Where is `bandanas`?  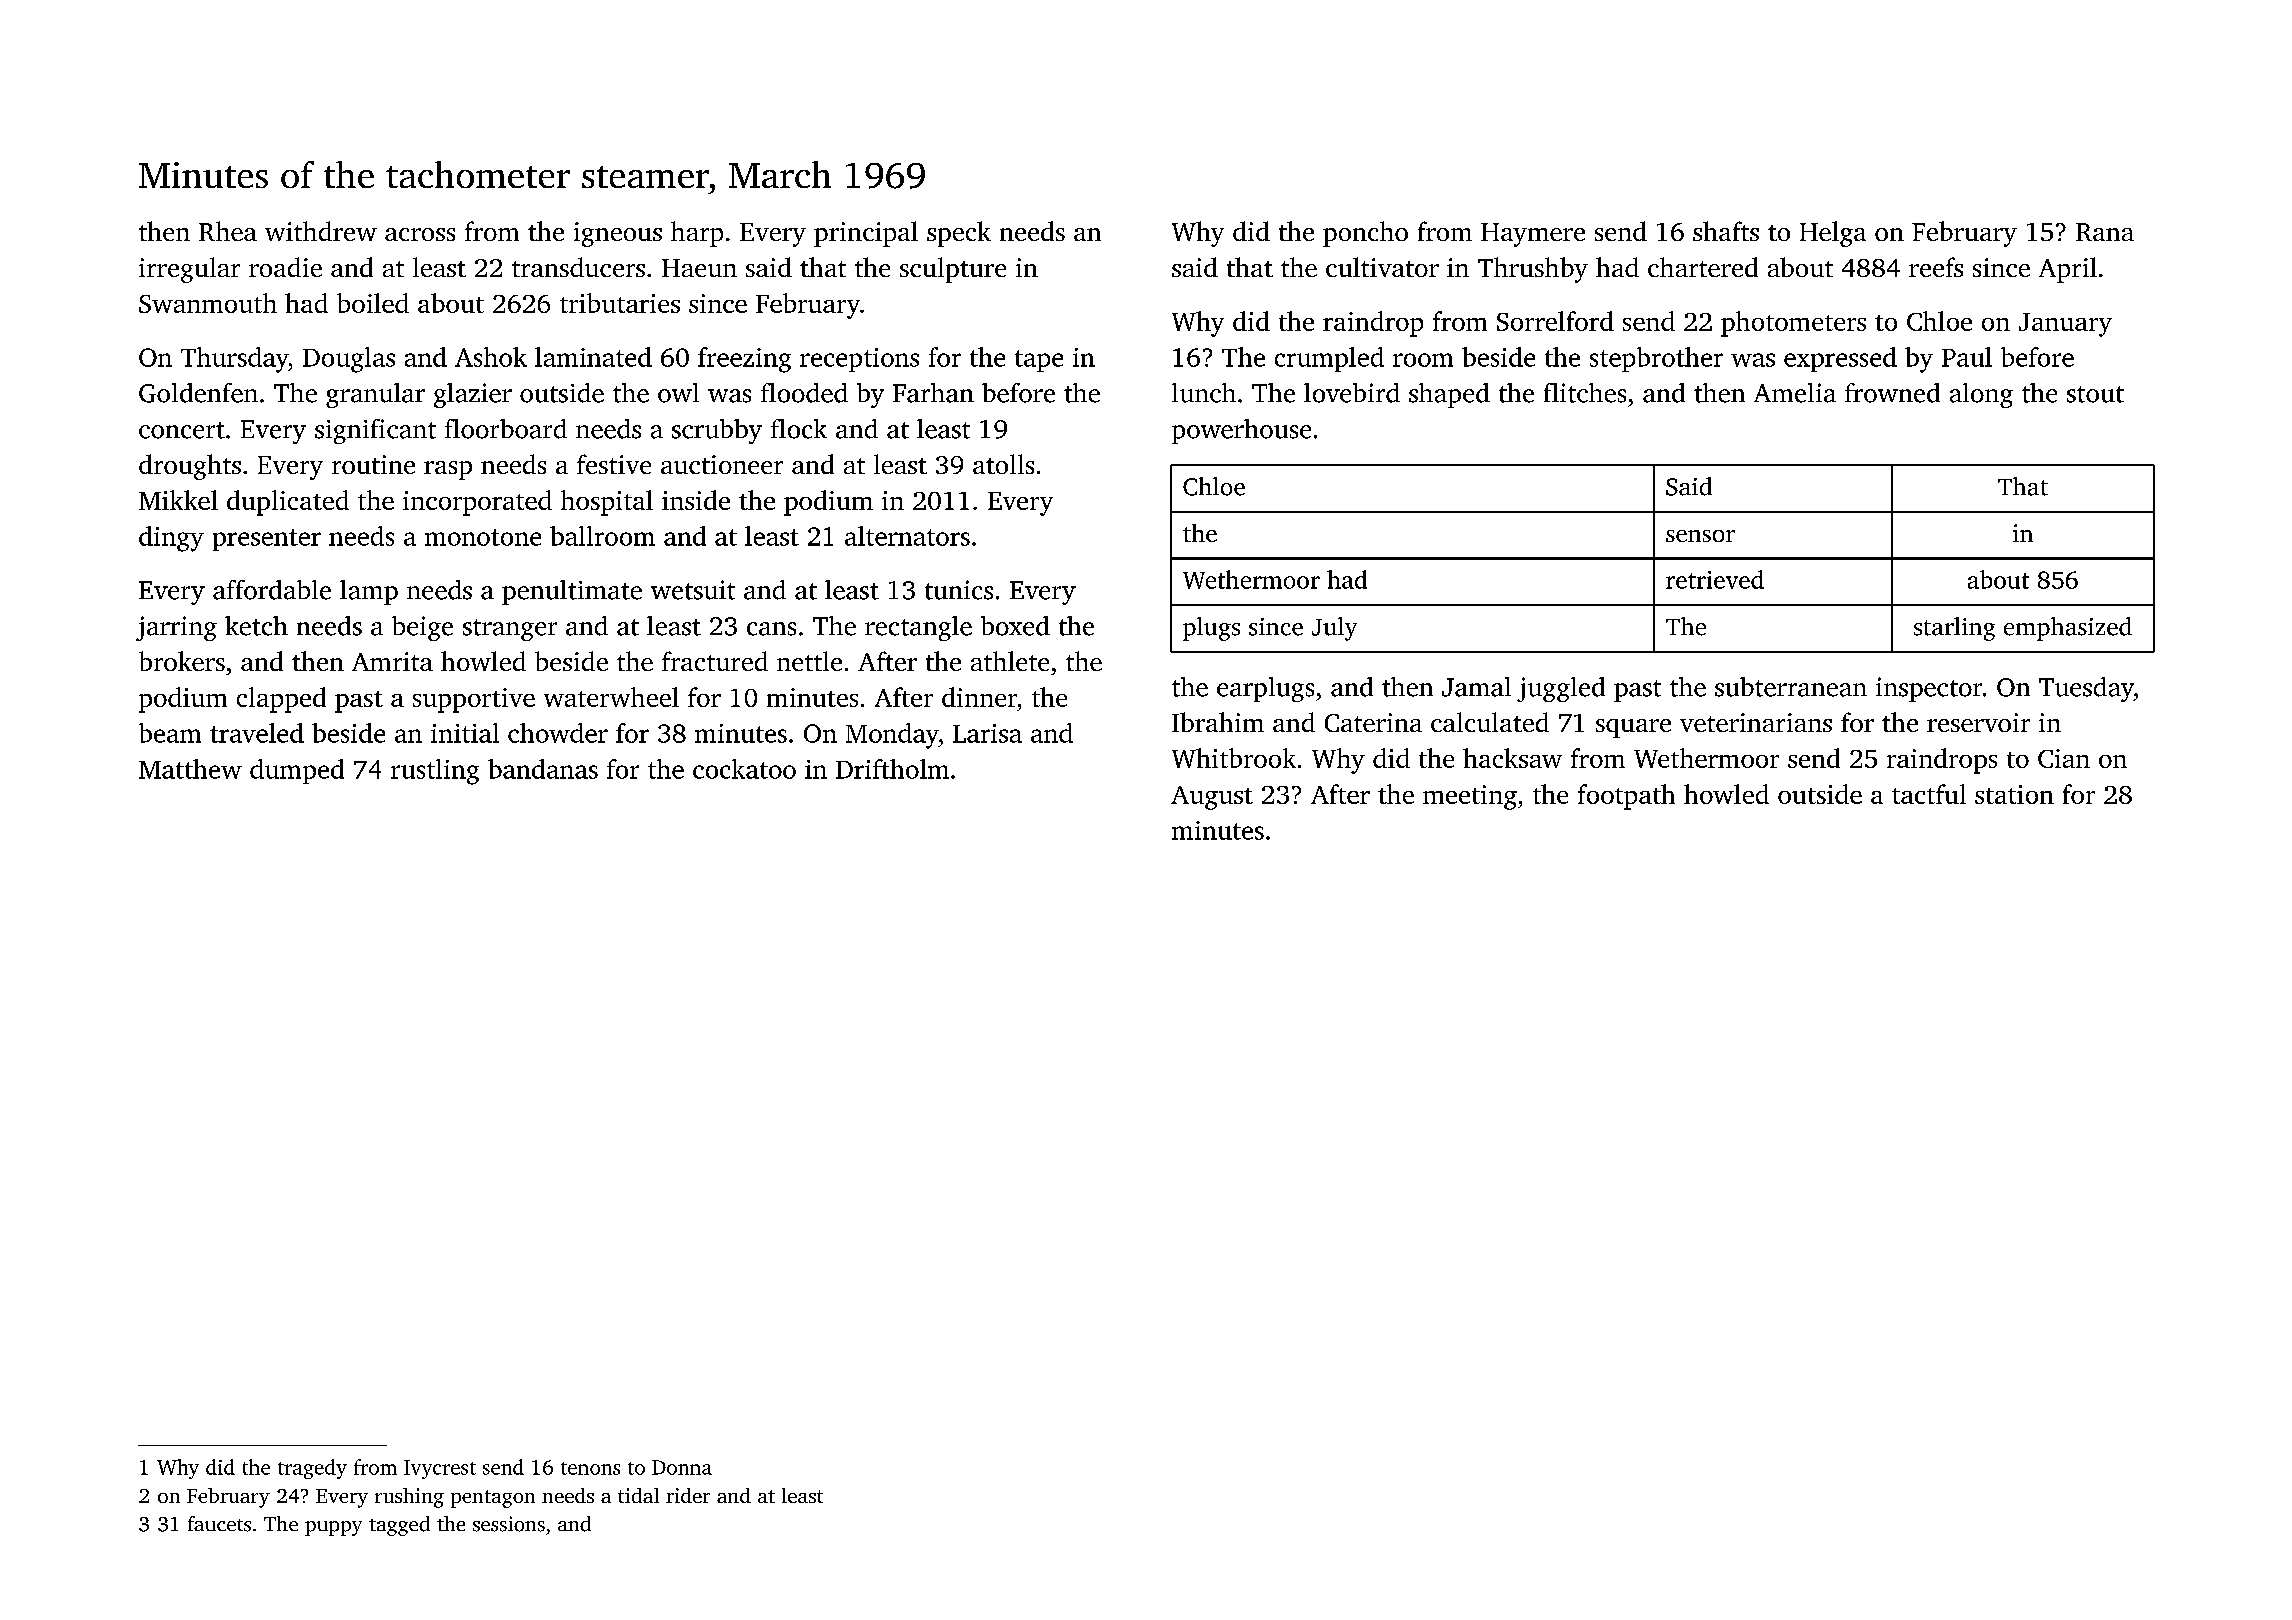 bandanas is located at coordinates (543, 769).
